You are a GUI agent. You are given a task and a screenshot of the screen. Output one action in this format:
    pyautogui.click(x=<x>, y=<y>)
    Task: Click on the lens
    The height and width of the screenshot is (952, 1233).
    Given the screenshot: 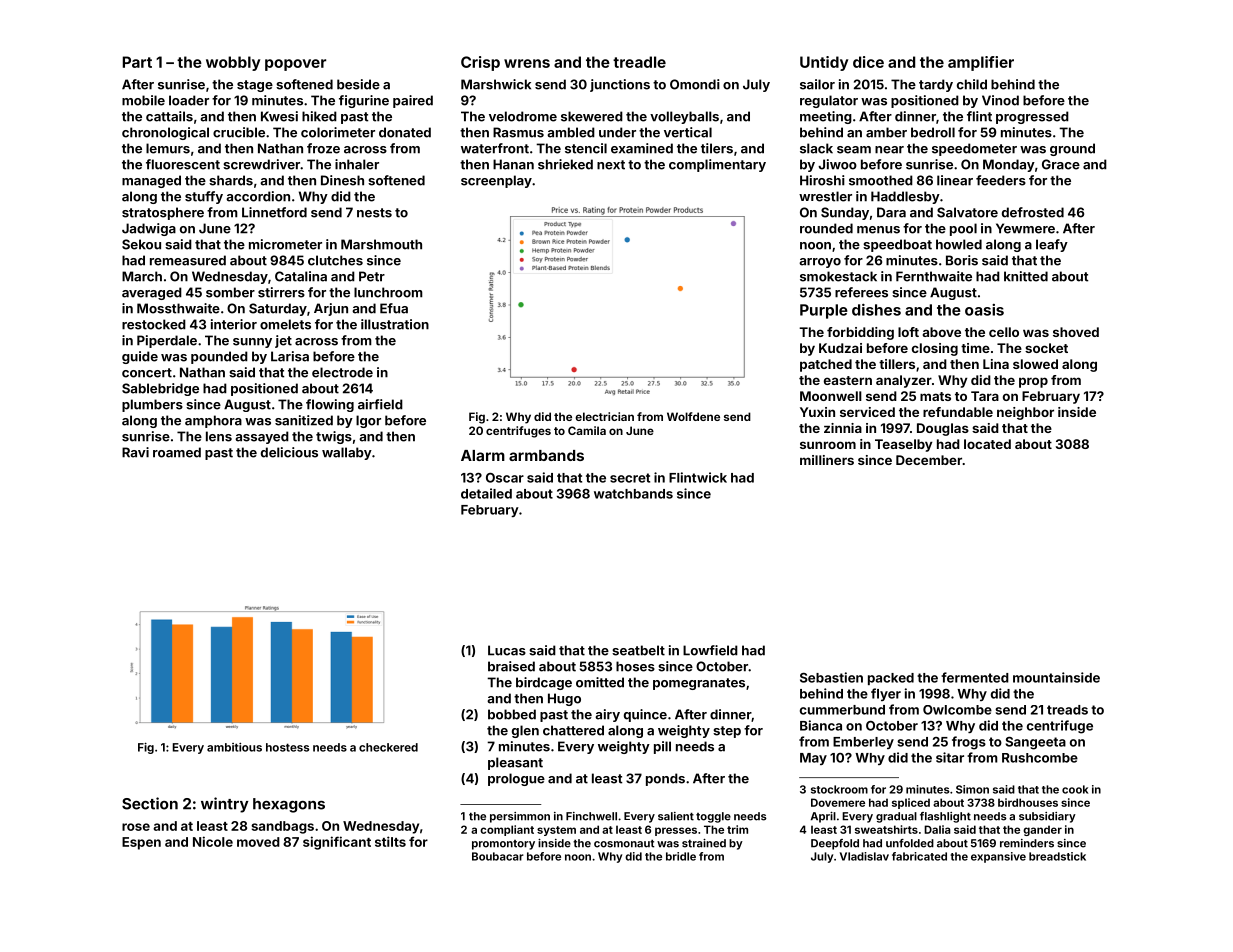 What is the action you would take?
    pyautogui.click(x=219, y=436)
